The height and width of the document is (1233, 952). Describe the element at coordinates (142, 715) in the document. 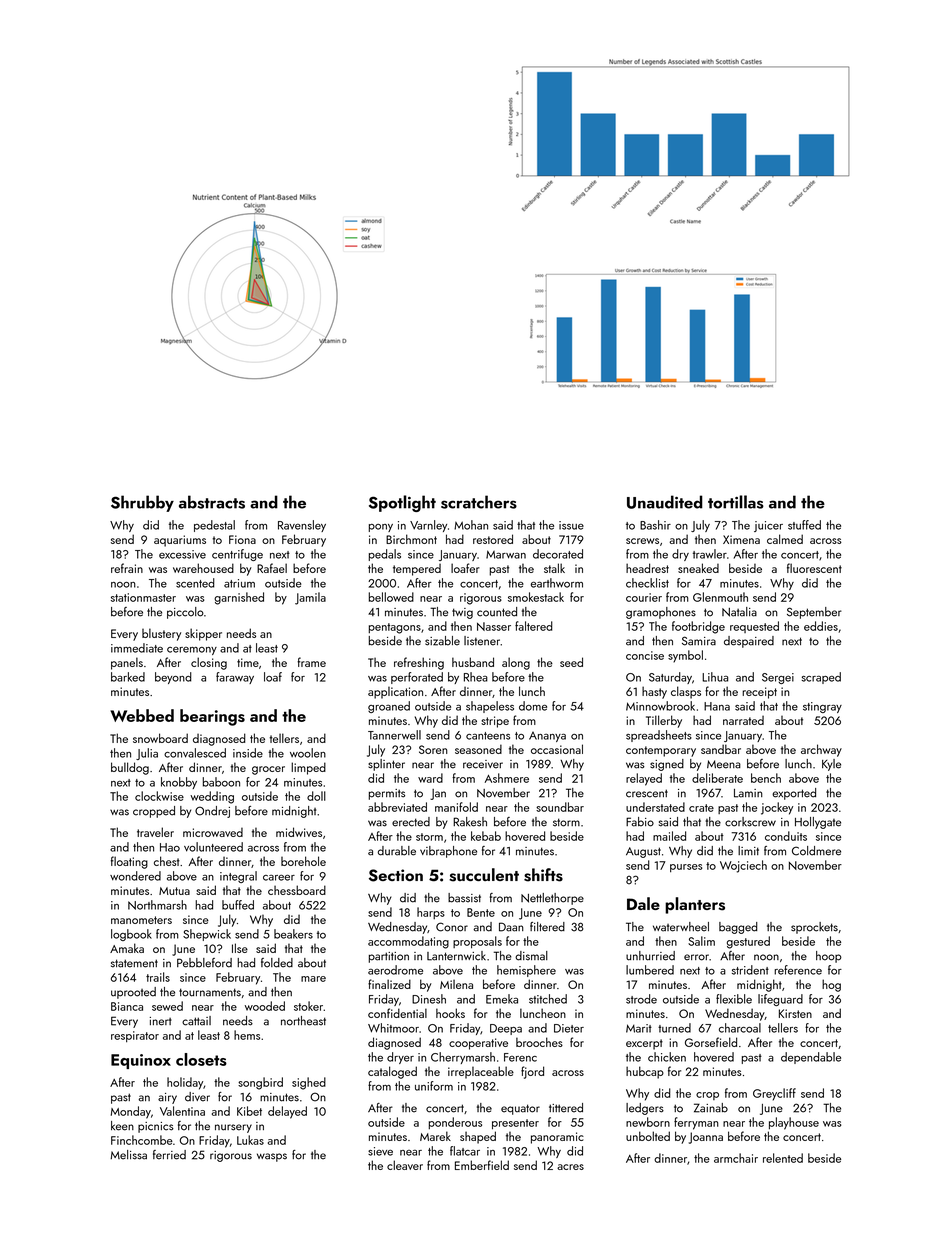

I see `Webbed` at that location.
